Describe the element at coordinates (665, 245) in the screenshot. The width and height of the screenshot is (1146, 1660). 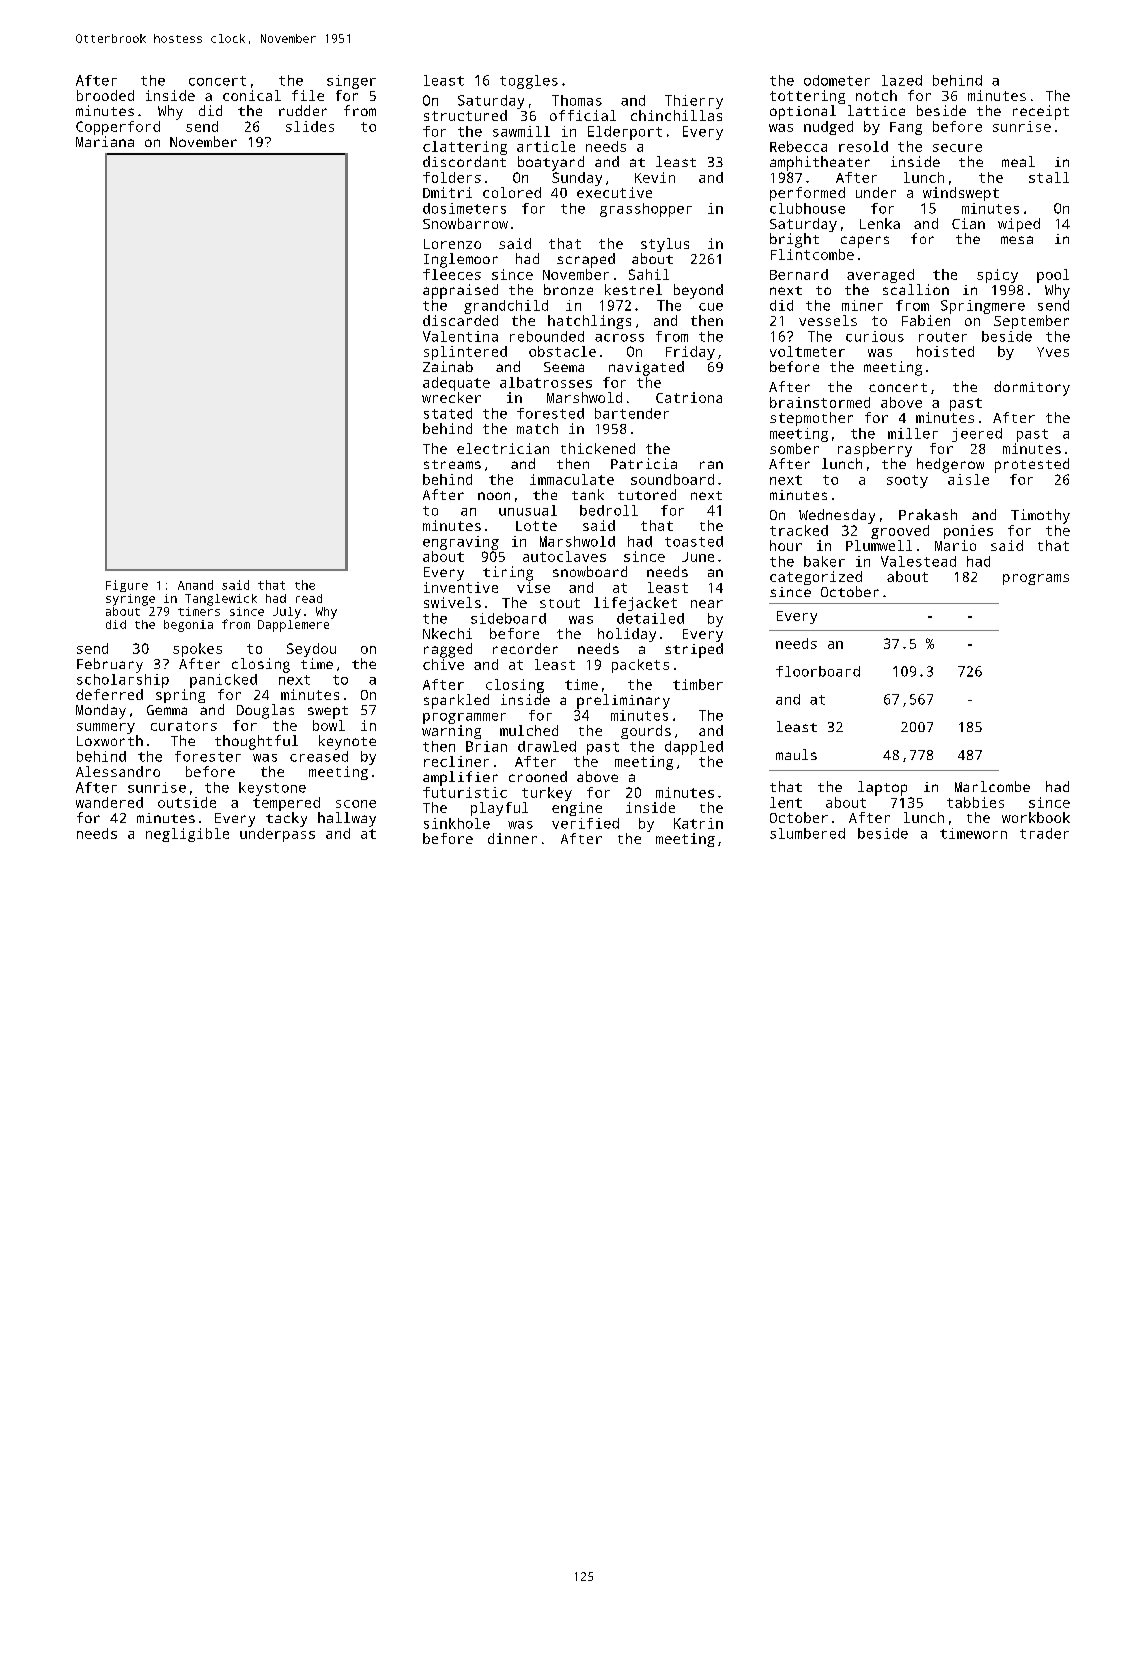
I see `stylus` at that location.
